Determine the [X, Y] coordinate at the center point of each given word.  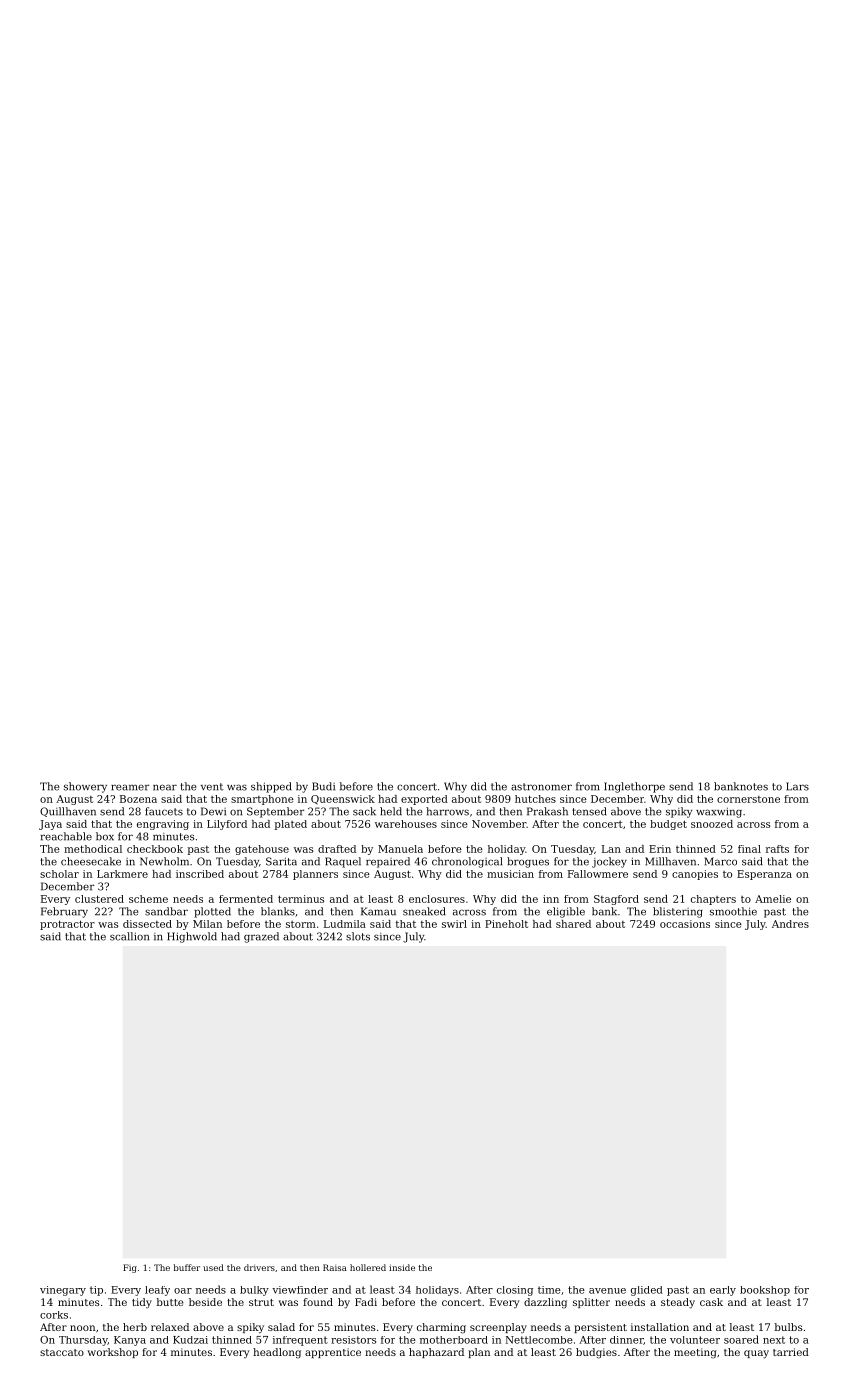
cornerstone [748, 799]
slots [358, 936]
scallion [129, 936]
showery [85, 787]
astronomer [541, 787]
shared [573, 924]
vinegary [63, 1291]
